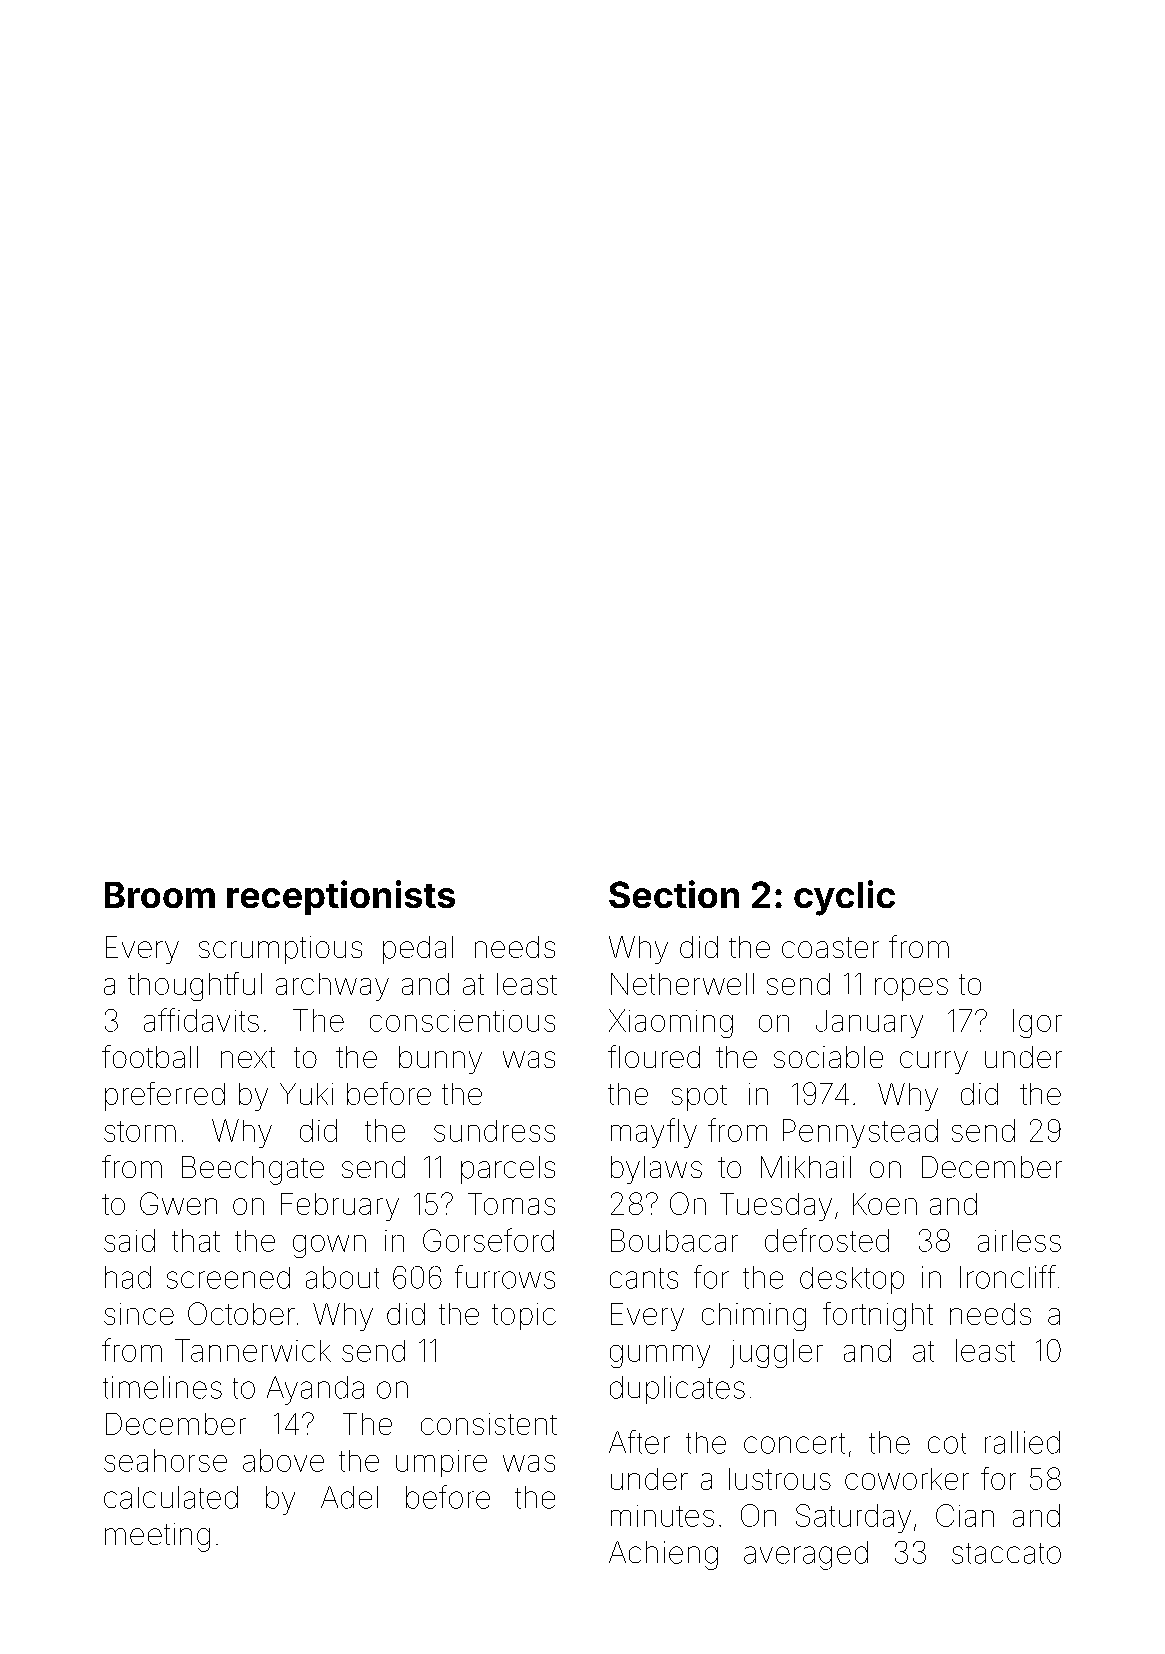  What do you see at coordinates (160, 895) in the screenshot?
I see `Broom` at bounding box center [160, 895].
